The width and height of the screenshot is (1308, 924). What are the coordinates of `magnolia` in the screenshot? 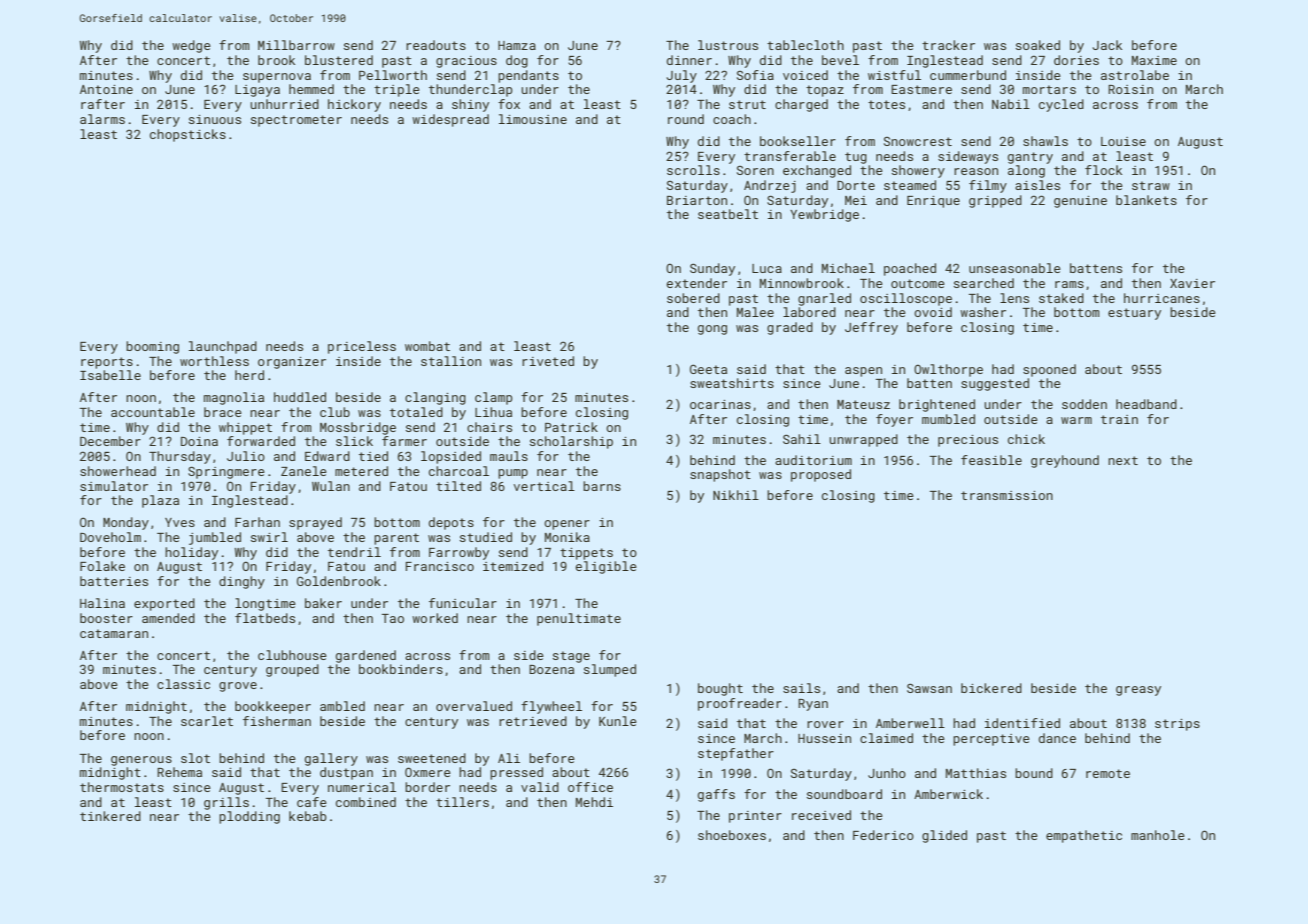 It's located at (234, 398).
